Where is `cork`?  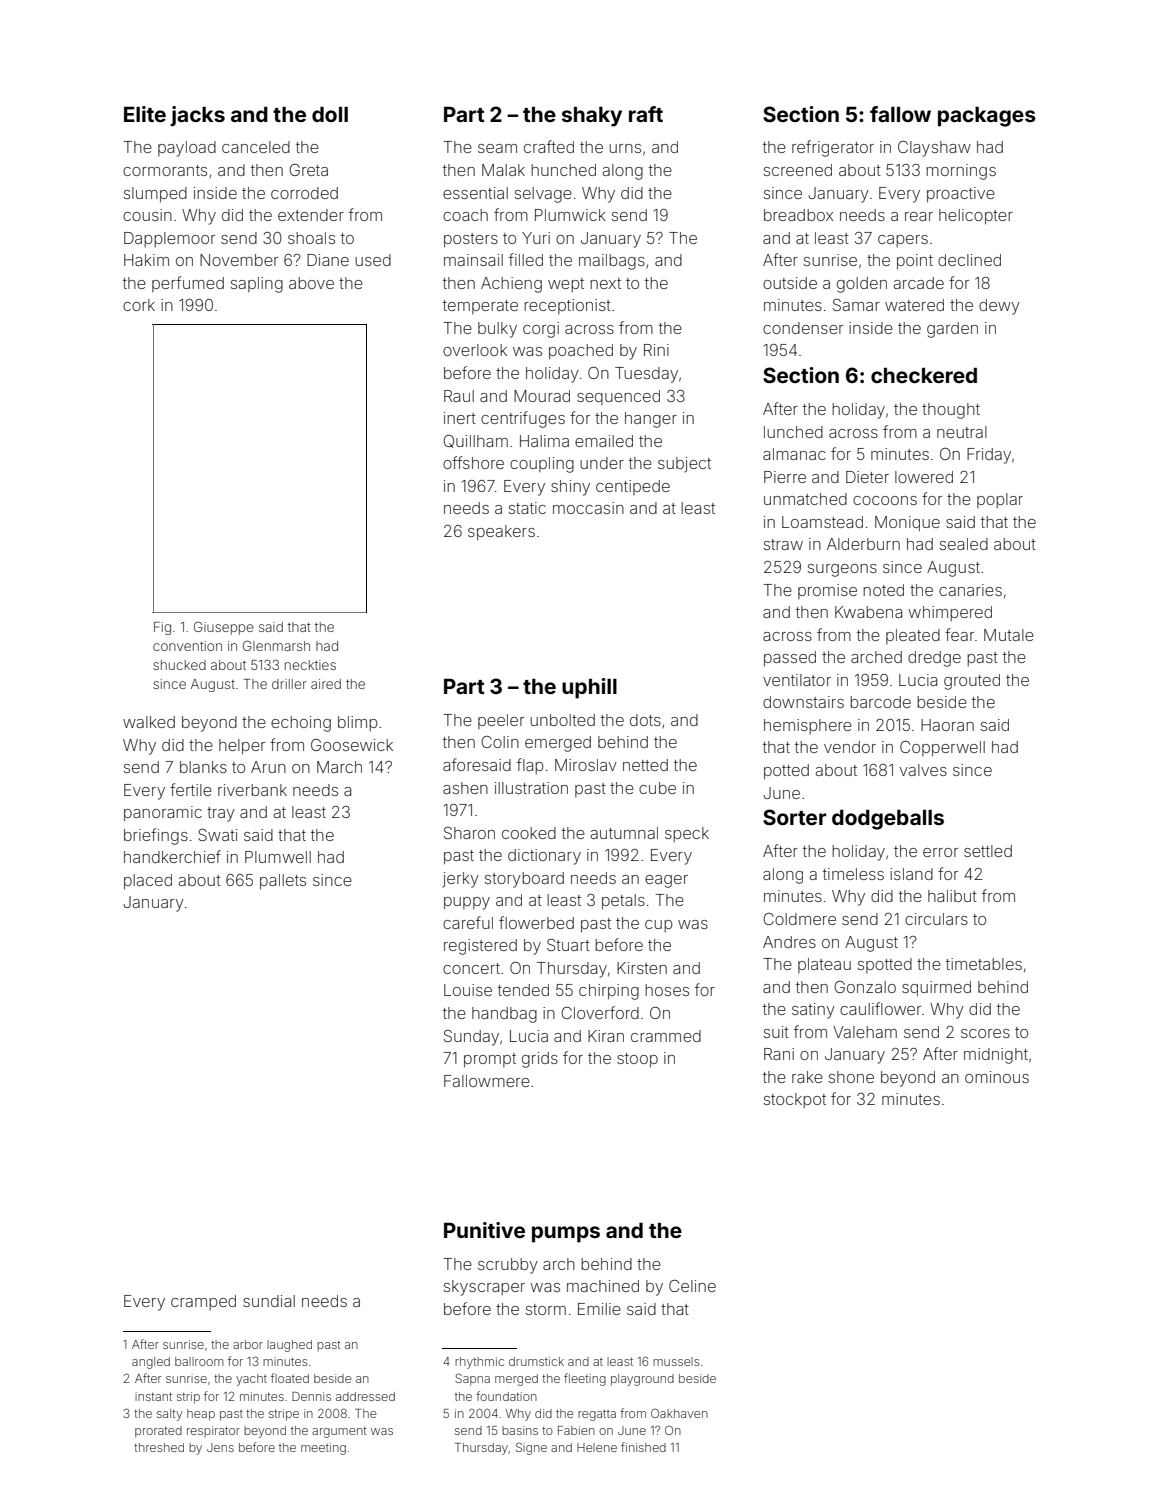 cork is located at coordinates (139, 305).
